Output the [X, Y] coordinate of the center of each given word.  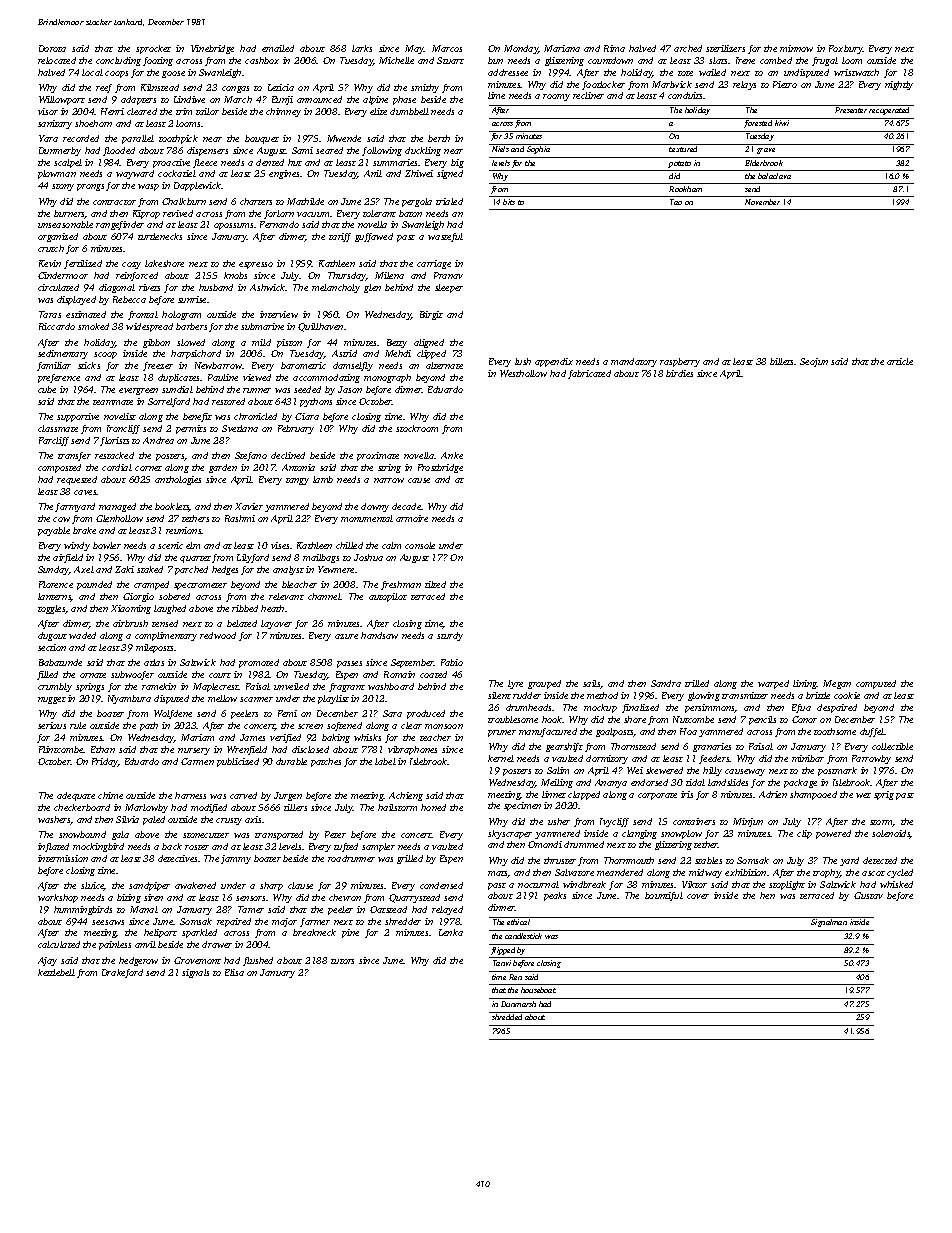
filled [47, 675]
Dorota [52, 48]
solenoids [891, 834]
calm [391, 545]
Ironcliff [123, 429]
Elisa [234, 972]
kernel [501, 758]
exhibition [745, 872]
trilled [697, 683]
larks [362, 48]
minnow [796, 48]
